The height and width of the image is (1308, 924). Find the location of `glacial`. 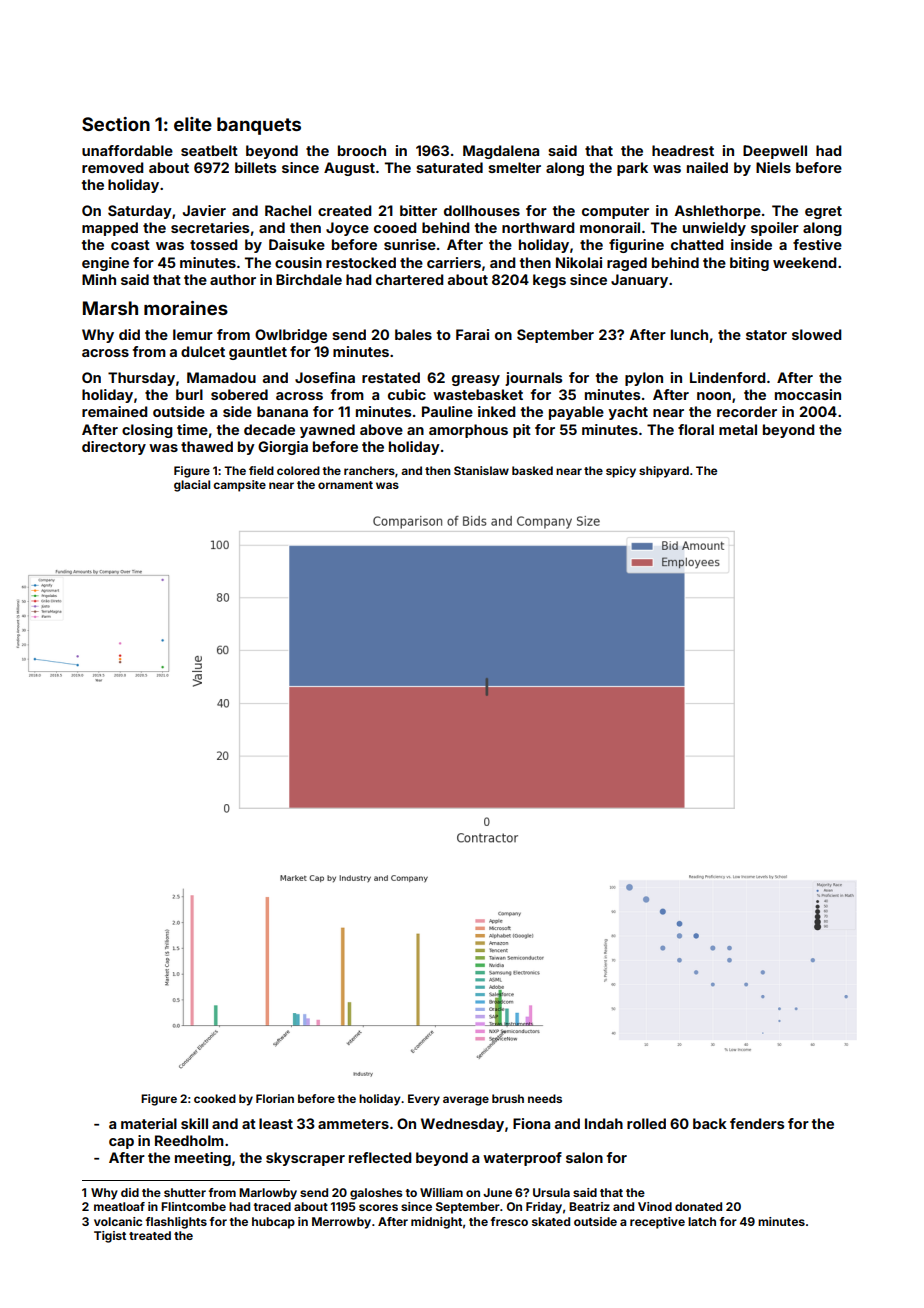

glacial is located at coordinates (192, 486).
